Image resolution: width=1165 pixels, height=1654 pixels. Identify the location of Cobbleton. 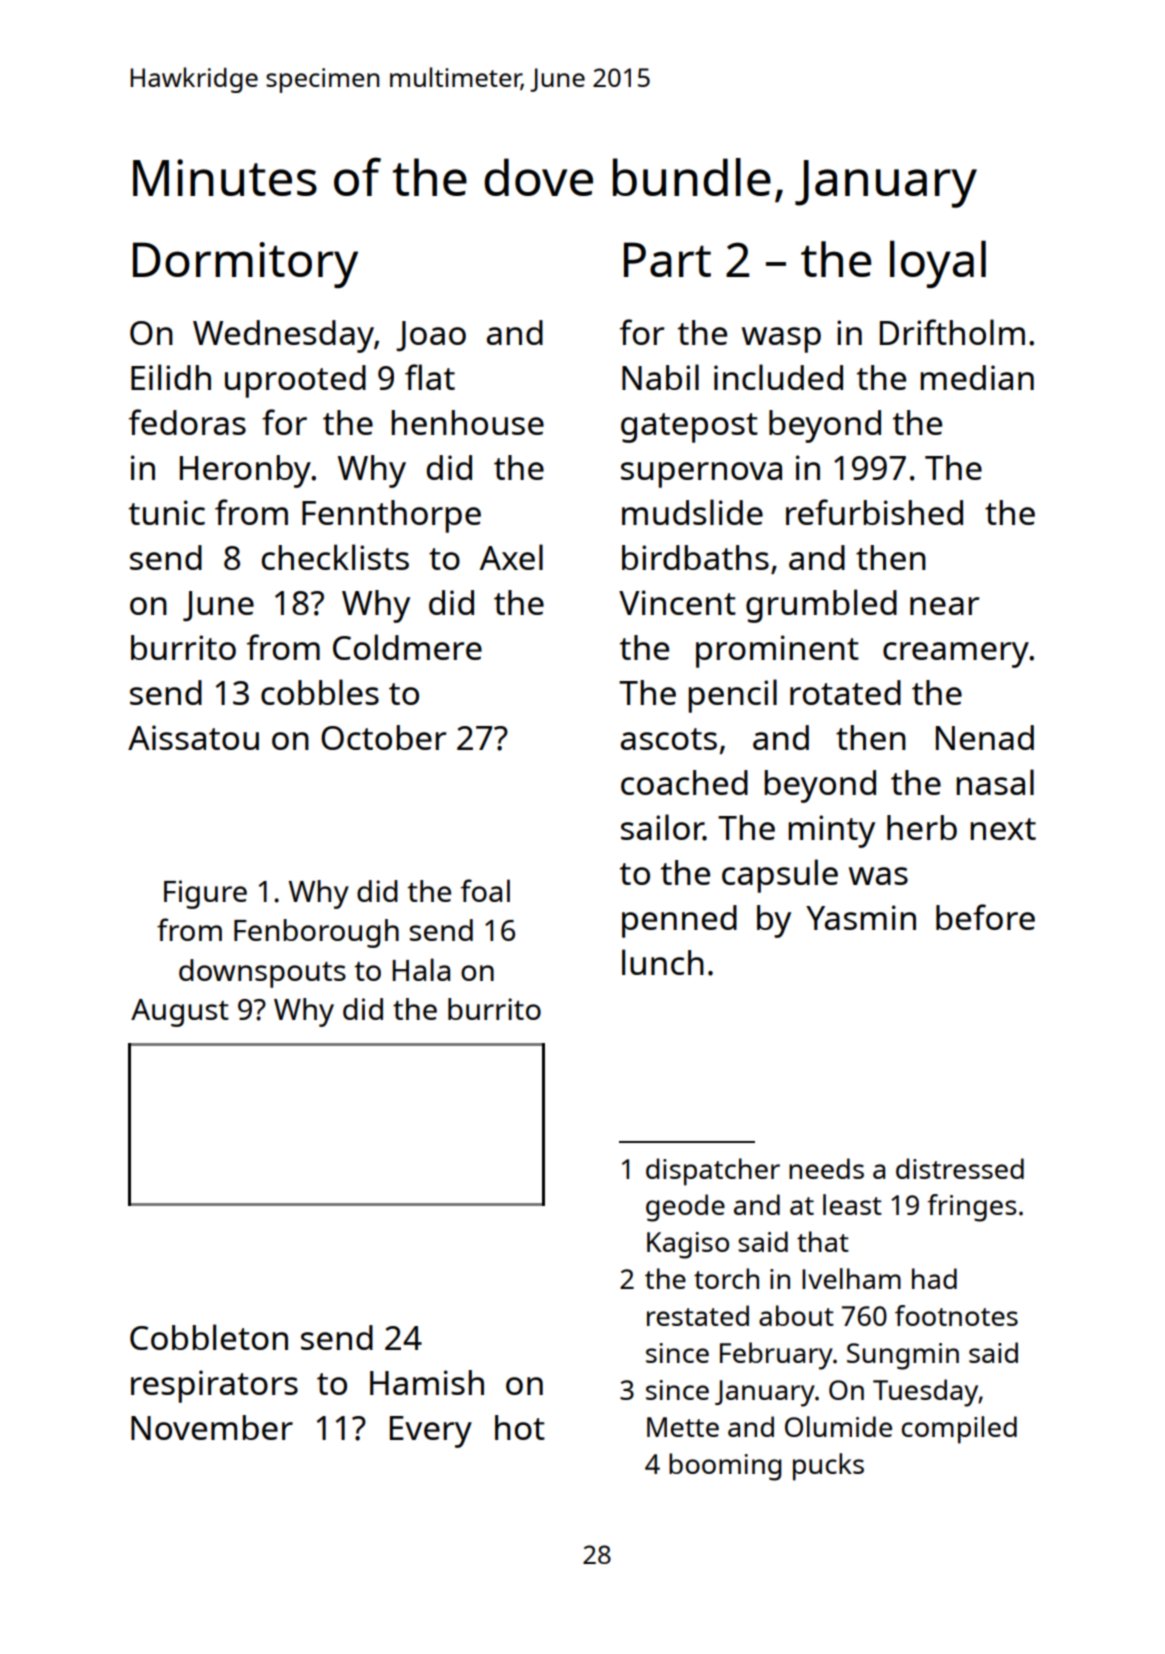
(209, 1337).
